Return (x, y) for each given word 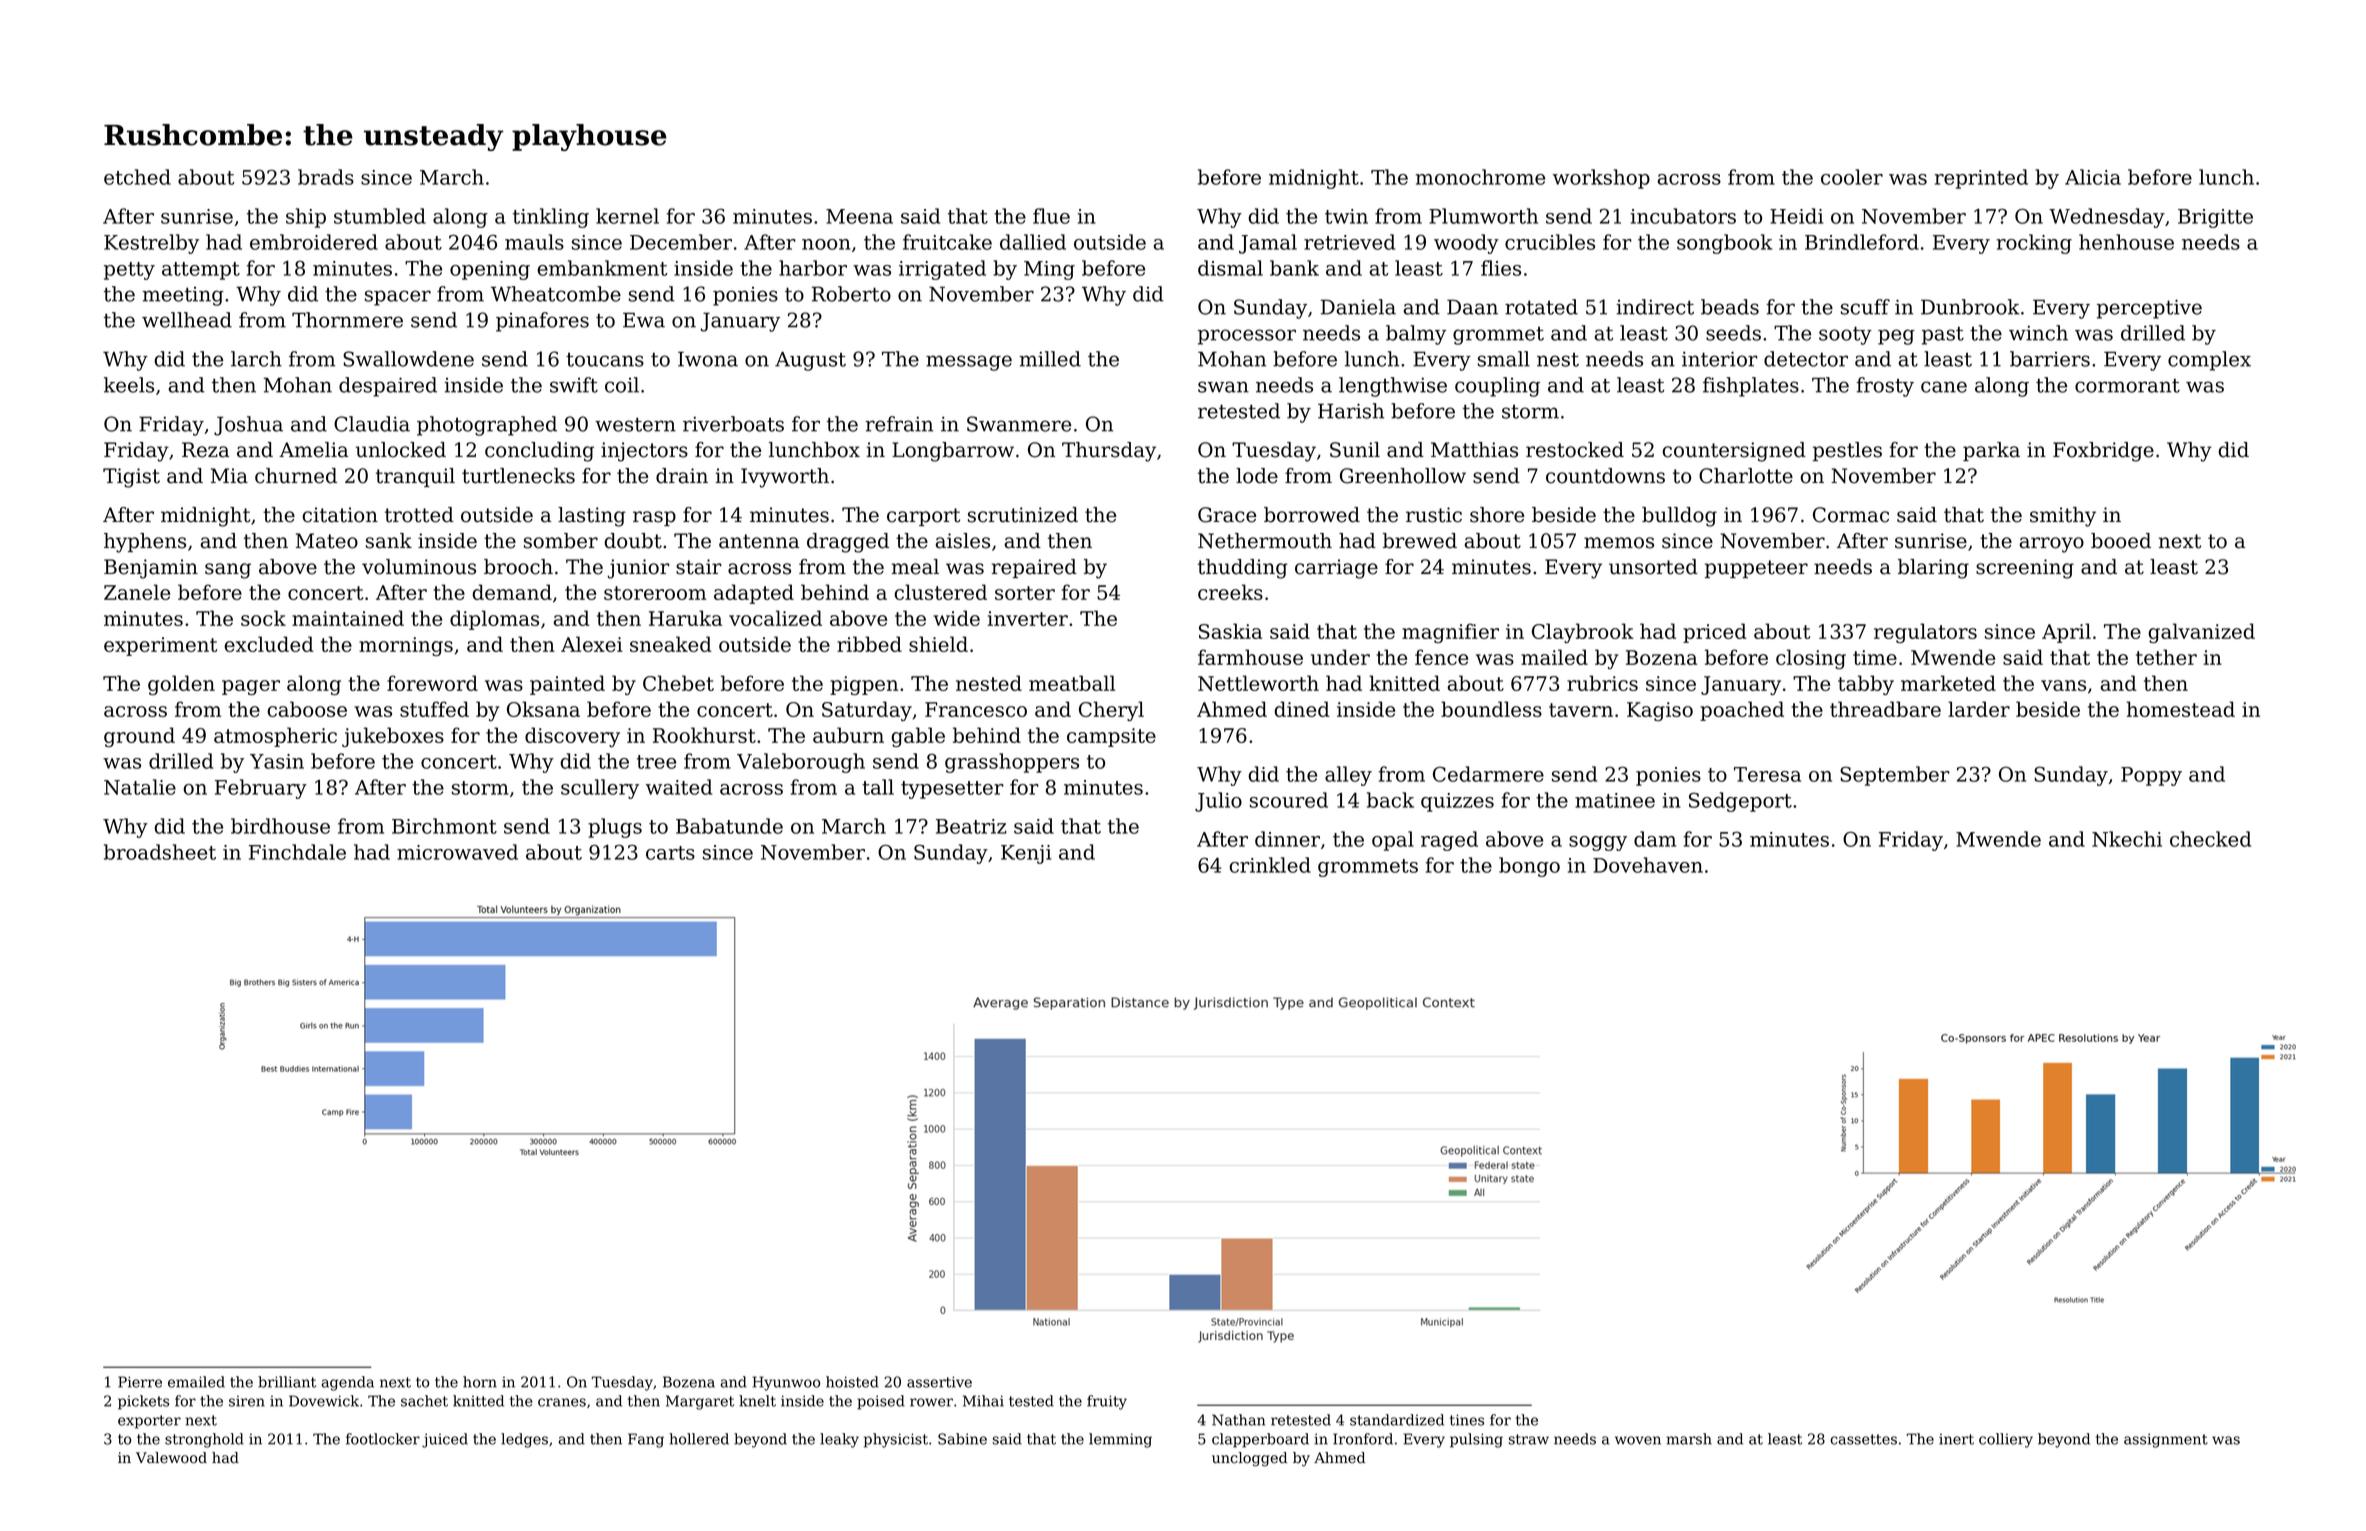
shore (1497, 515)
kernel (627, 216)
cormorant (2127, 386)
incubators (1683, 216)
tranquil (415, 477)
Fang (646, 1440)
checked (2210, 839)
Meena (859, 216)
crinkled (1270, 865)
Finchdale (297, 852)
